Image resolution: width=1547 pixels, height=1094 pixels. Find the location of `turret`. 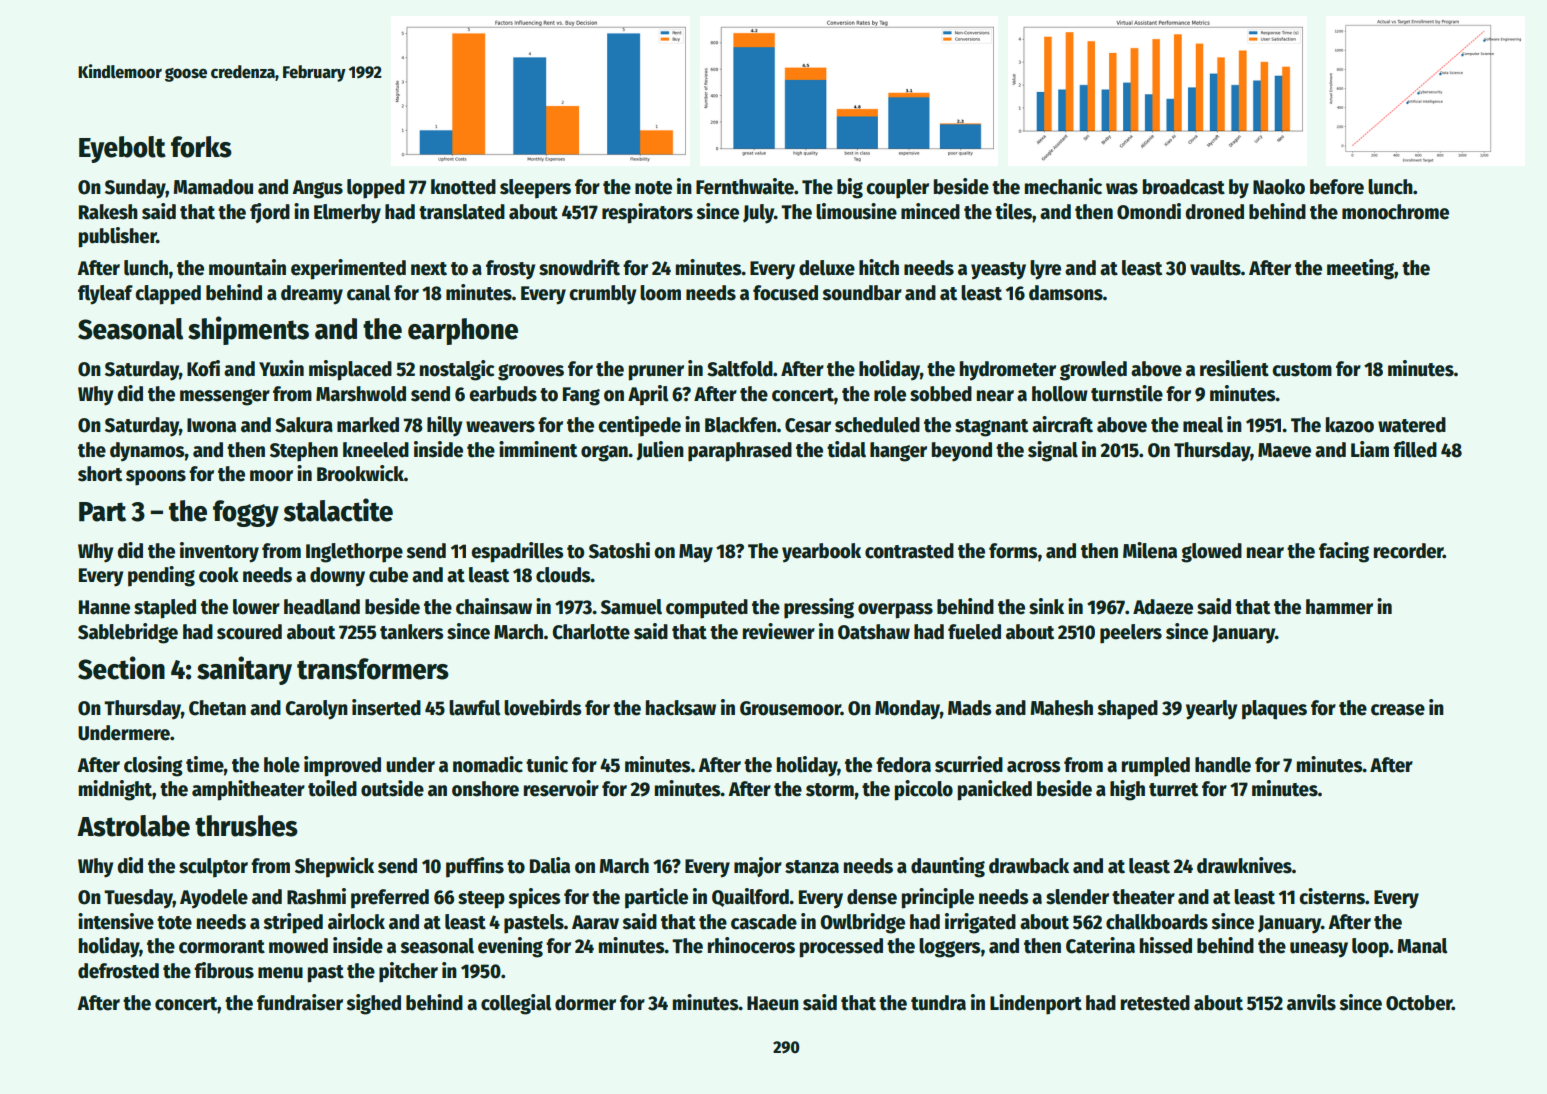

turret is located at coordinates (1173, 790).
